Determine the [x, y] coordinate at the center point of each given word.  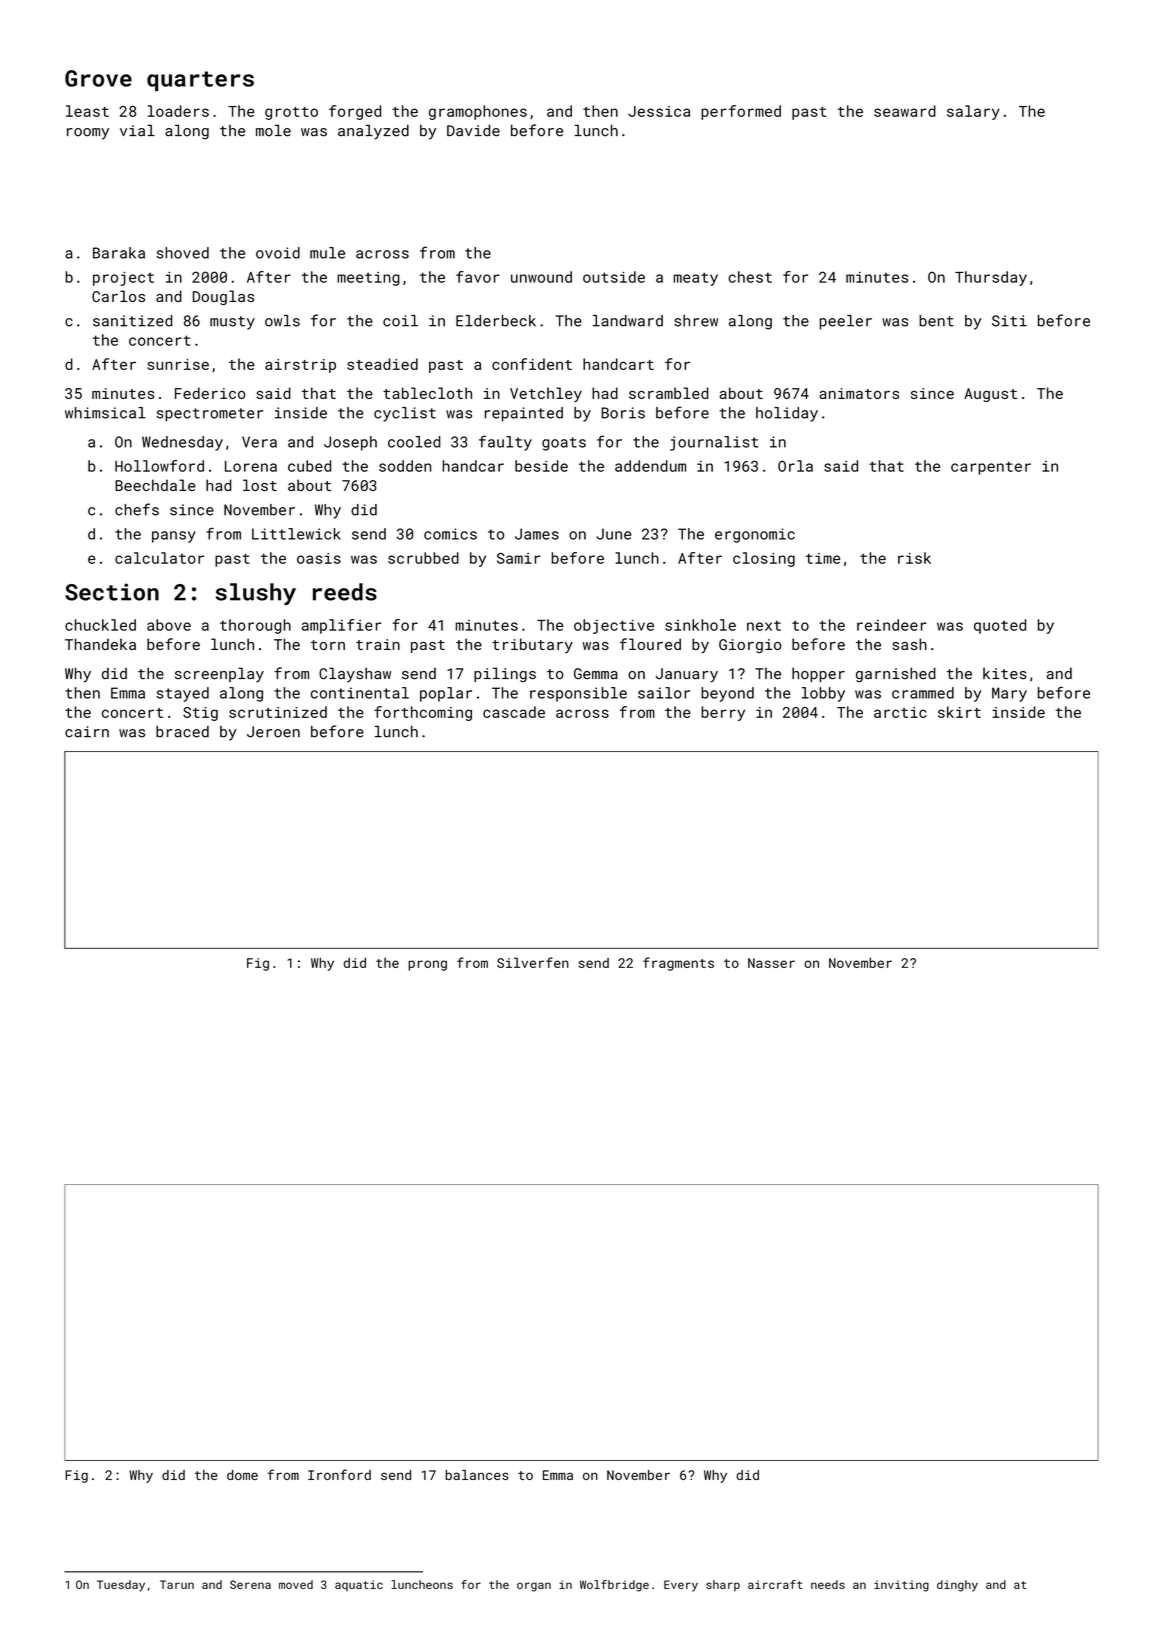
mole [273, 130]
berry [723, 713]
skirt [959, 712]
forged [355, 112]
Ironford [339, 1474]
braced [182, 732]
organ [534, 1587]
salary [973, 112]
